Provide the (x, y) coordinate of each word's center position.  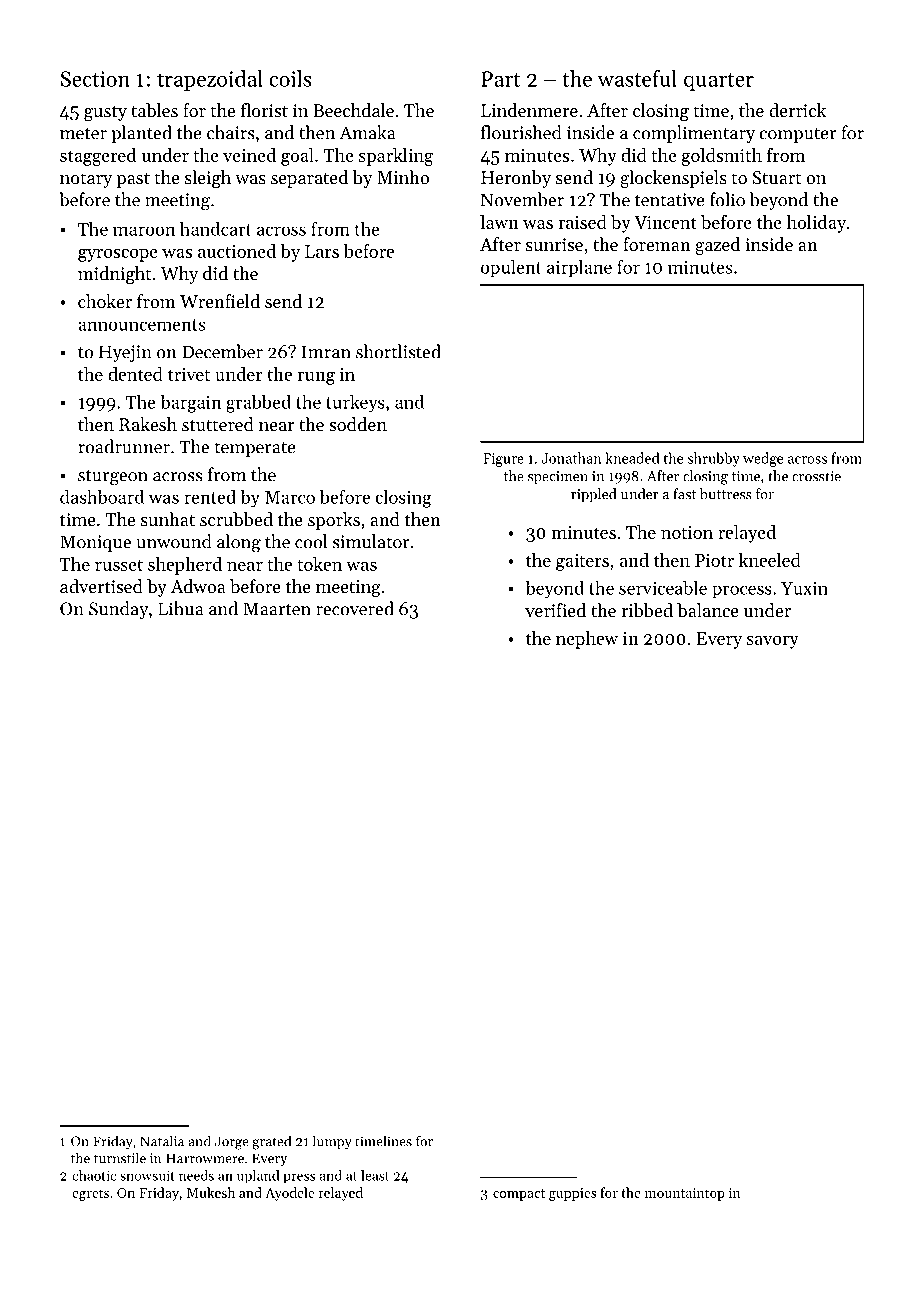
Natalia (162, 1141)
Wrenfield (220, 301)
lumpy (332, 1142)
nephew (587, 640)
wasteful (637, 78)
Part (501, 79)
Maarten (277, 609)
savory (773, 642)
